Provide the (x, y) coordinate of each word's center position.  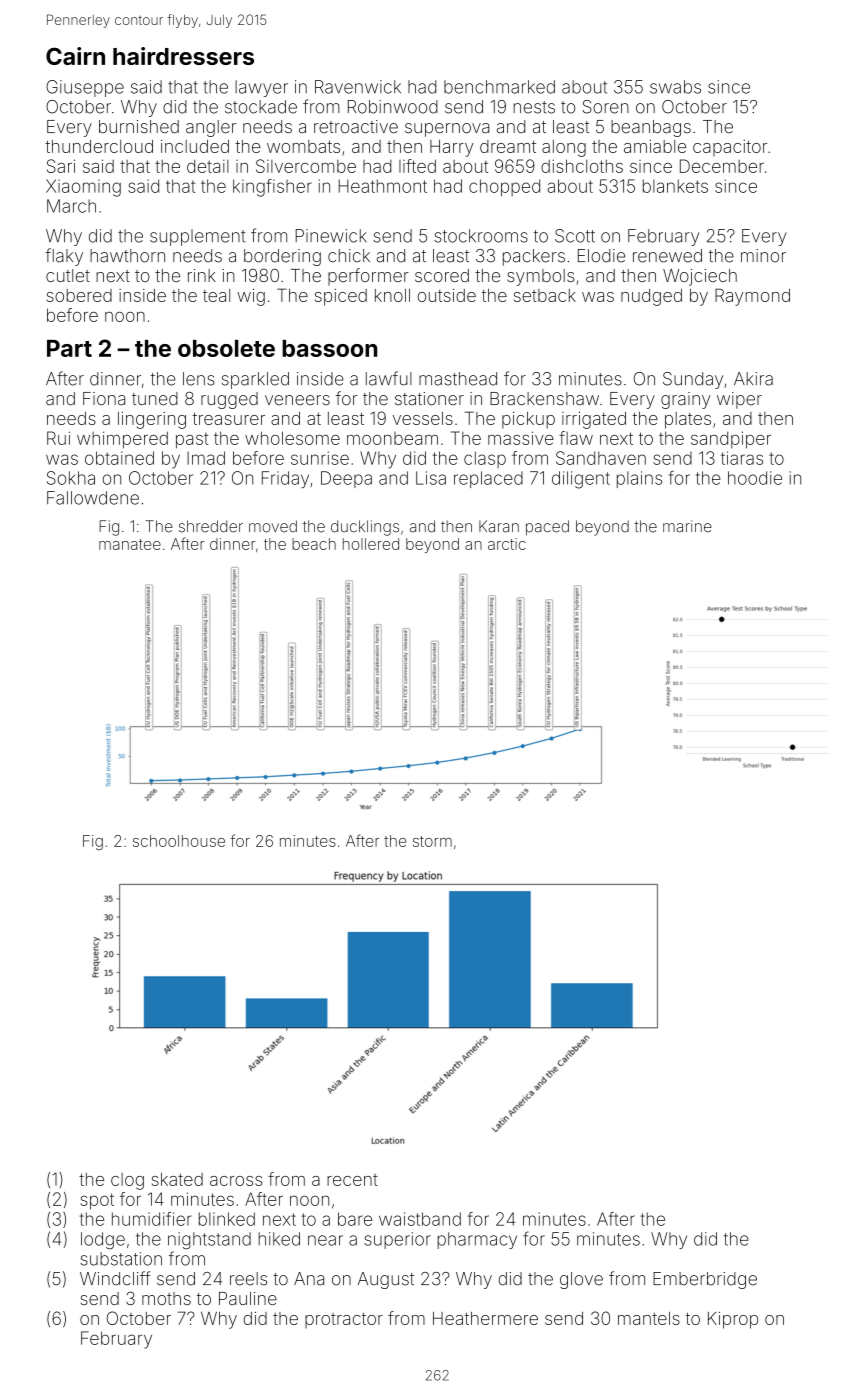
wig (251, 297)
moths (166, 1298)
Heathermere (485, 1318)
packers (534, 257)
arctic (507, 544)
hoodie (755, 478)
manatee (130, 544)
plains (639, 479)
